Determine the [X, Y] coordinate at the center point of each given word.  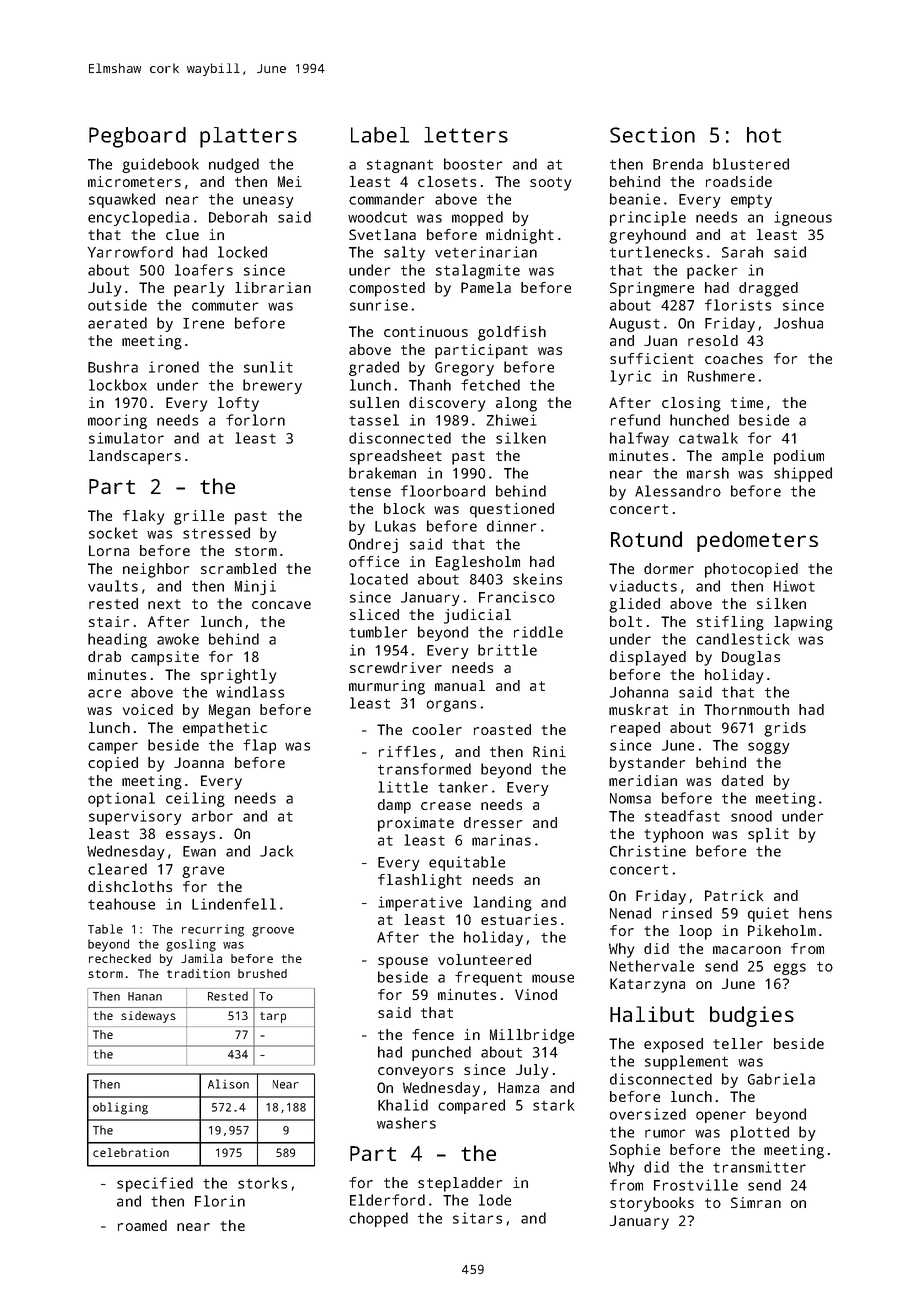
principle [648, 218]
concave [281, 605]
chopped [378, 1219]
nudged [234, 165]
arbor [212, 816]
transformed [424, 769]
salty [404, 253]
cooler [437, 729]
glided [634, 605]
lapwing [803, 623]
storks [262, 1183]
